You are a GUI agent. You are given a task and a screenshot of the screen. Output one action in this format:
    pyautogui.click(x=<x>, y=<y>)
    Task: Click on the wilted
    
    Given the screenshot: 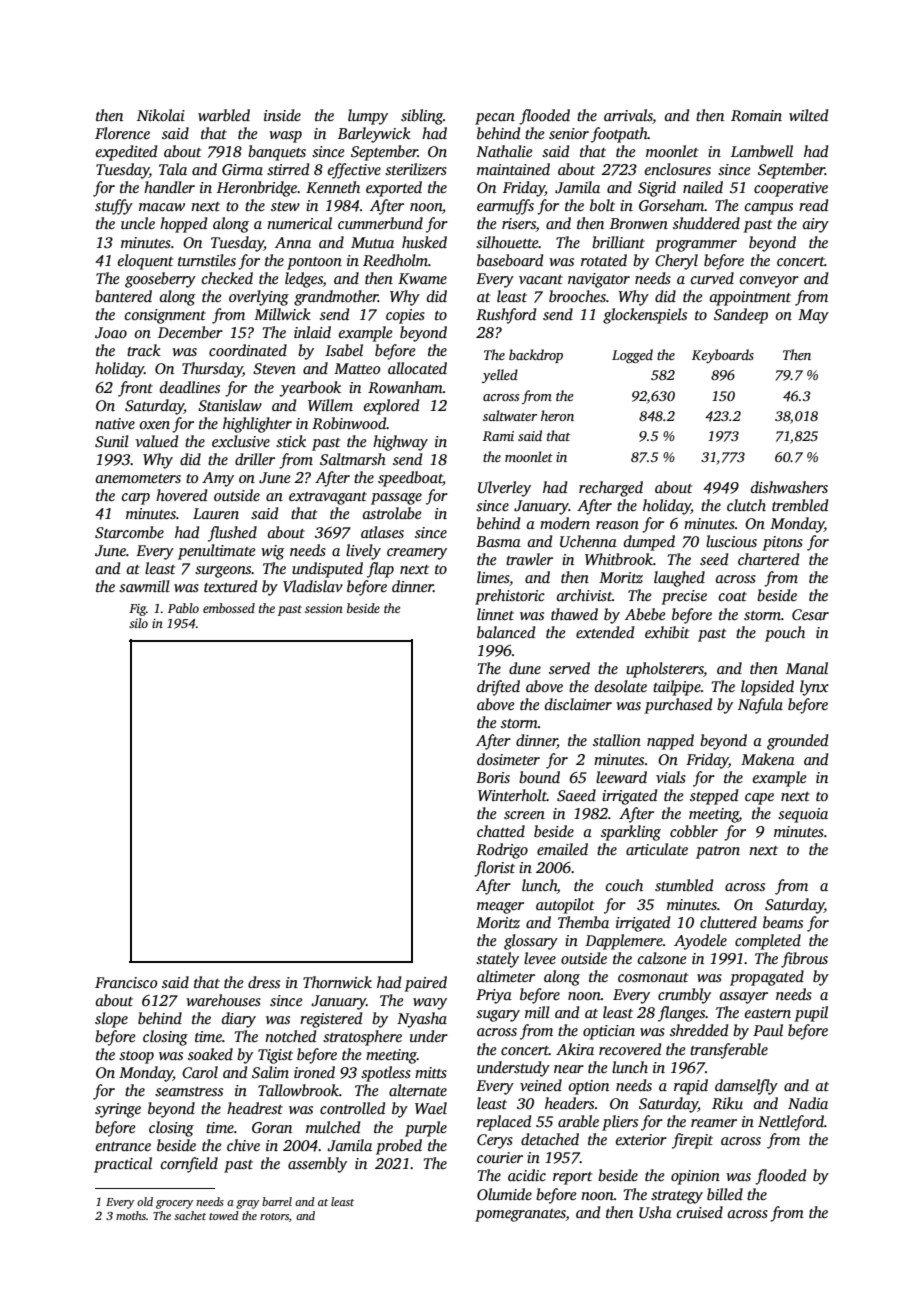 What is the action you would take?
    pyautogui.click(x=808, y=115)
